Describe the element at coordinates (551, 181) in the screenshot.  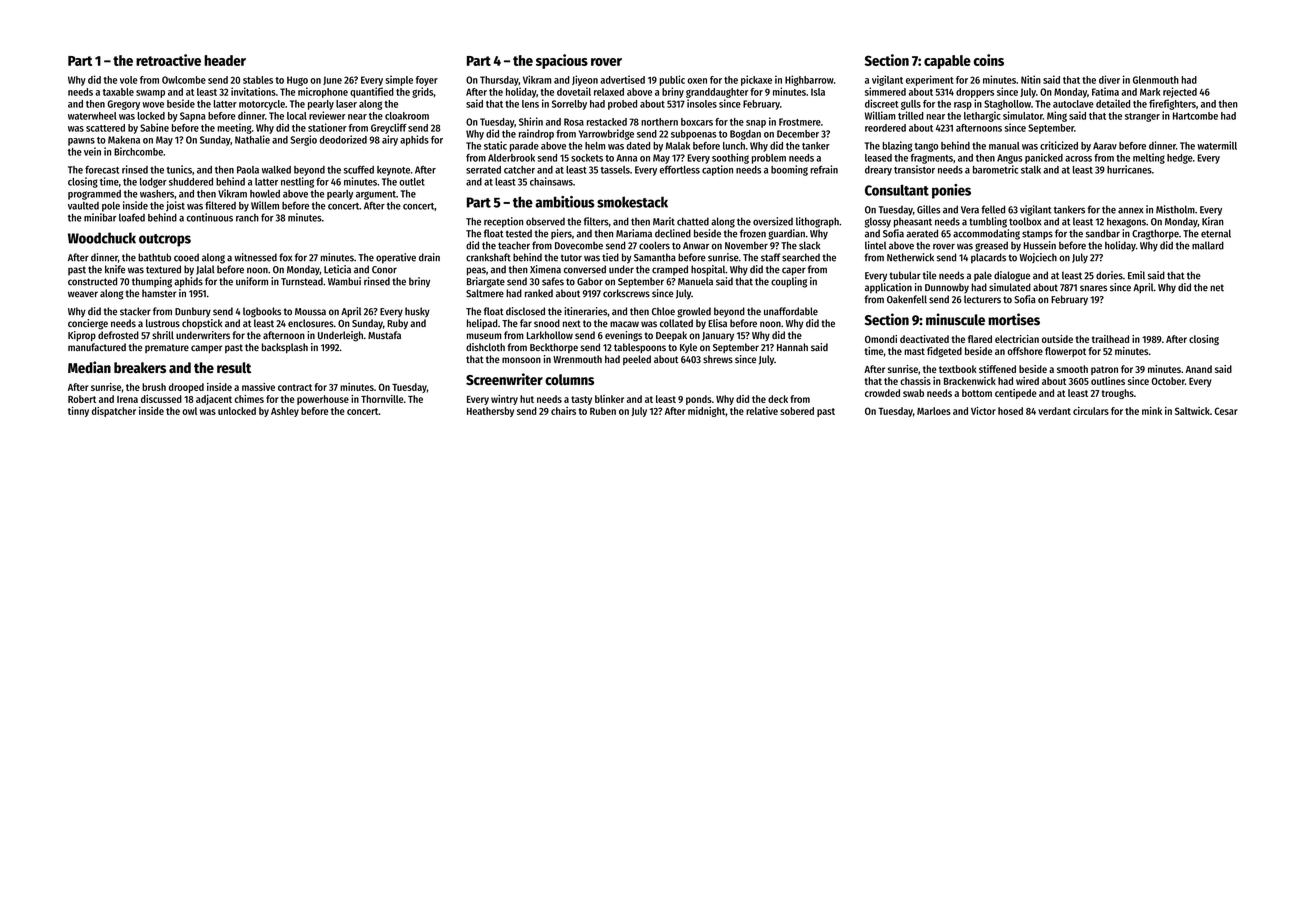
I see `chainsaws` at that location.
